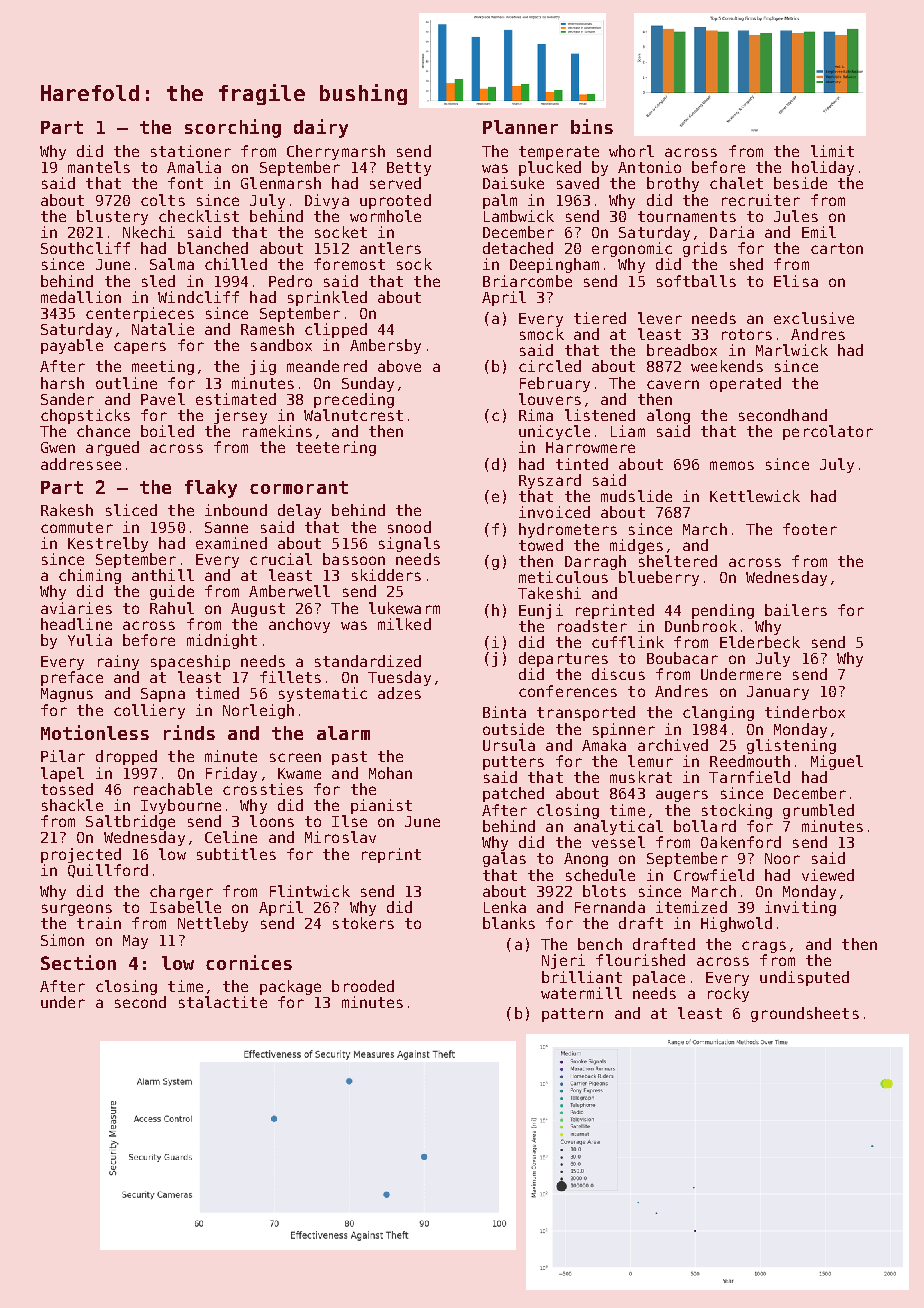 The width and height of the image is (924, 1308). Describe the element at coordinates (99, 167) in the image. I see `mantels` at that location.
